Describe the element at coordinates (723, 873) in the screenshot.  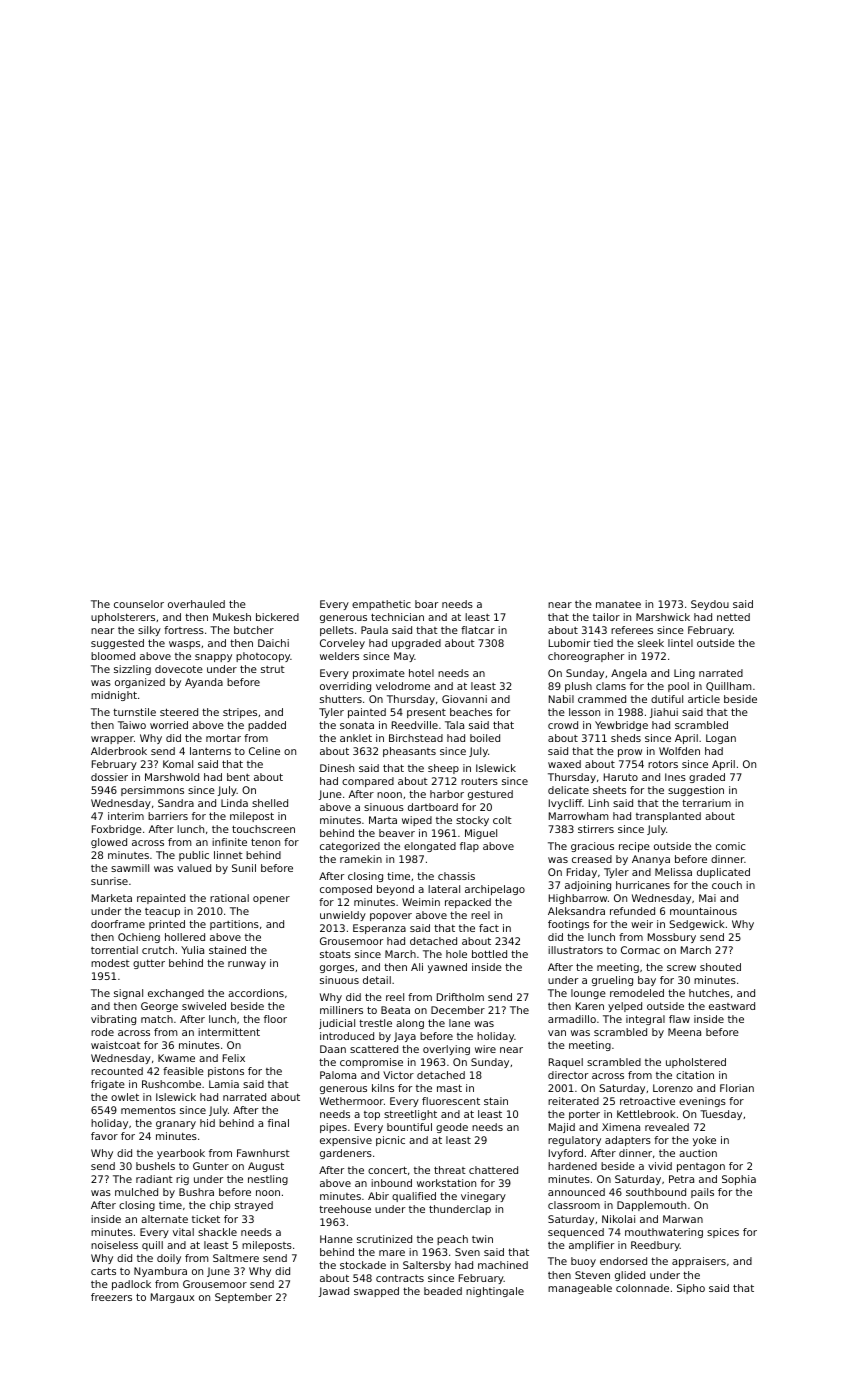
I see `duplicated` at that location.
